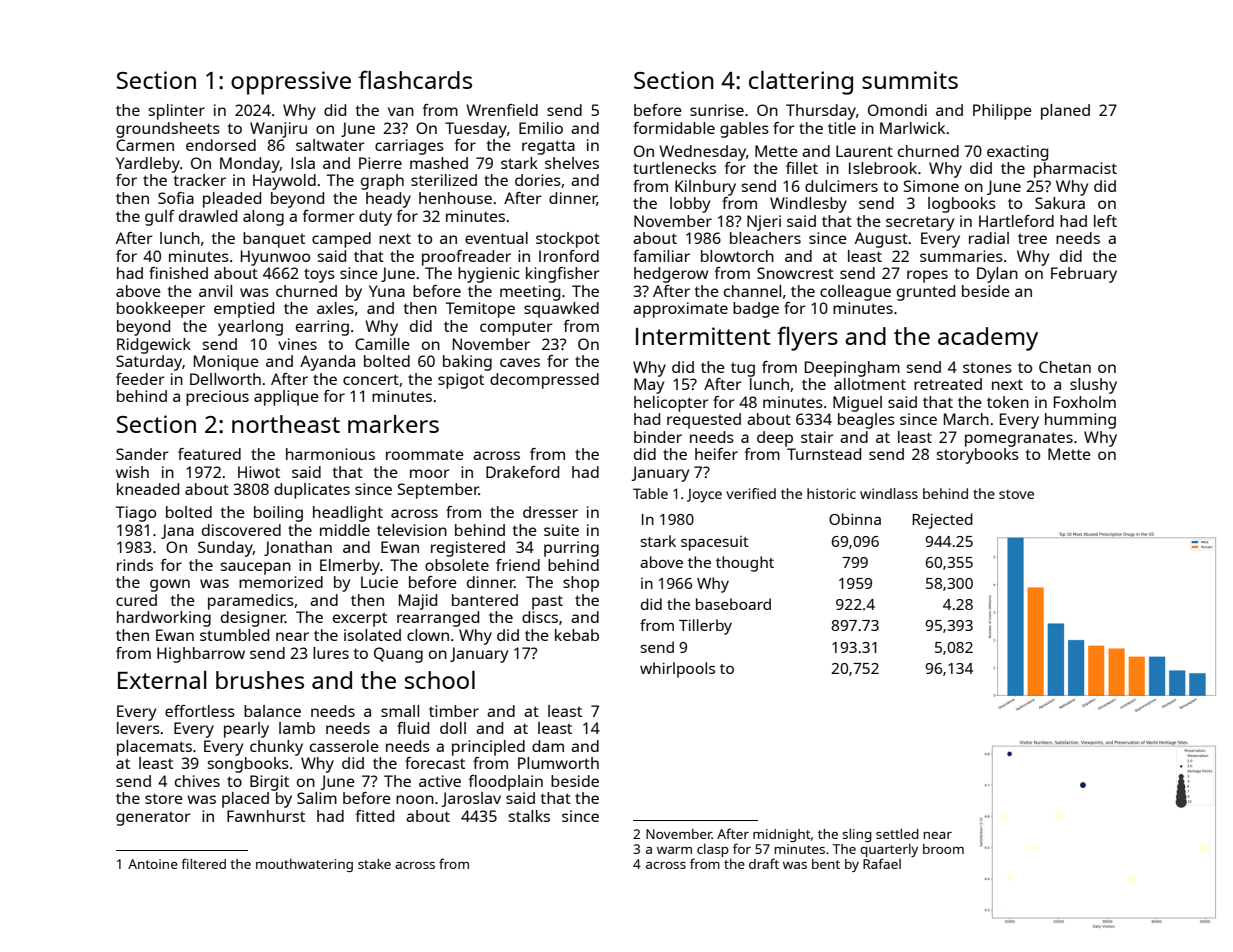 This screenshot has height=952, width=1233. What do you see at coordinates (920, 223) in the screenshot?
I see `secretary` at bounding box center [920, 223].
